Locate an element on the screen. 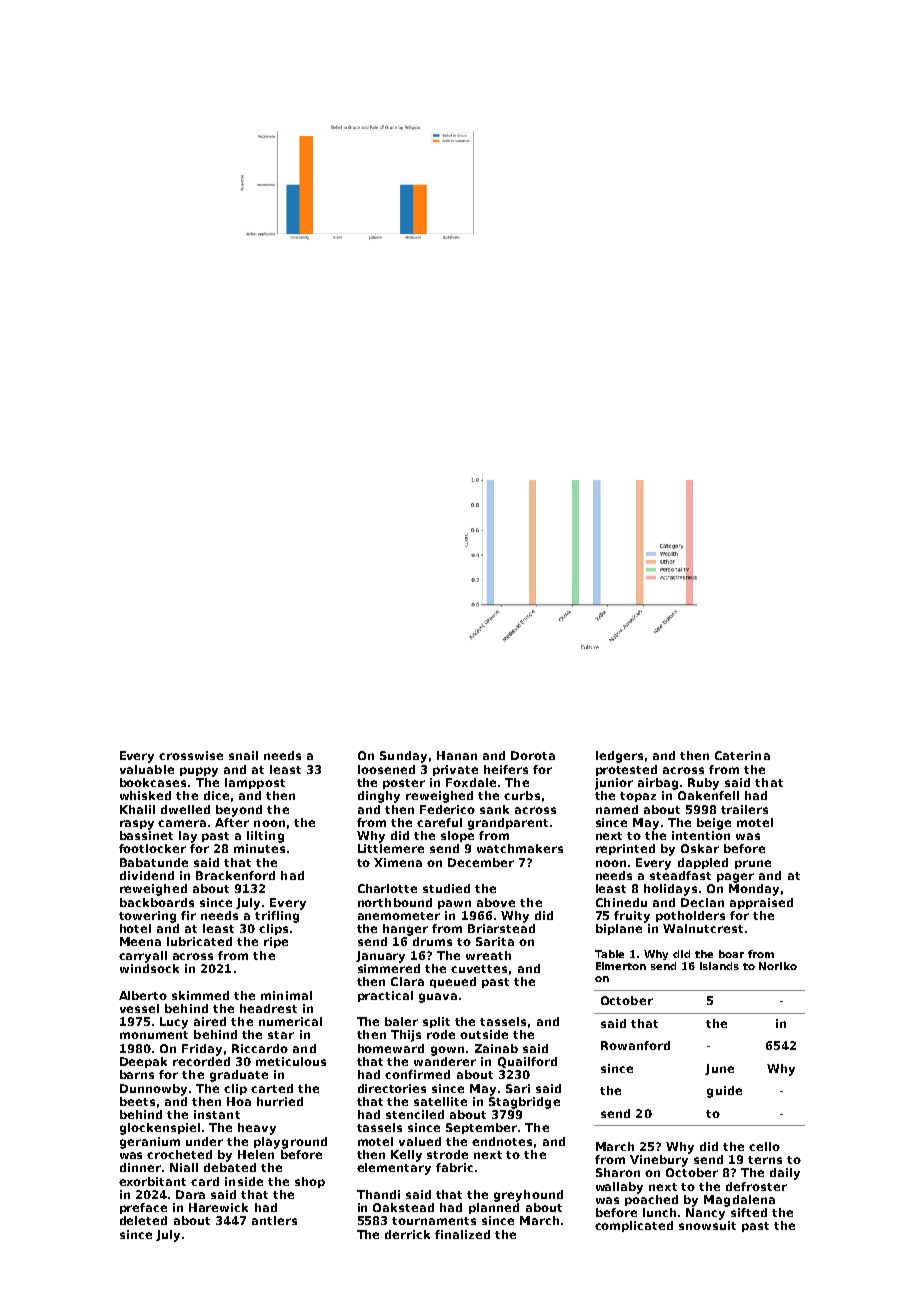  monument is located at coordinates (154, 1035).
